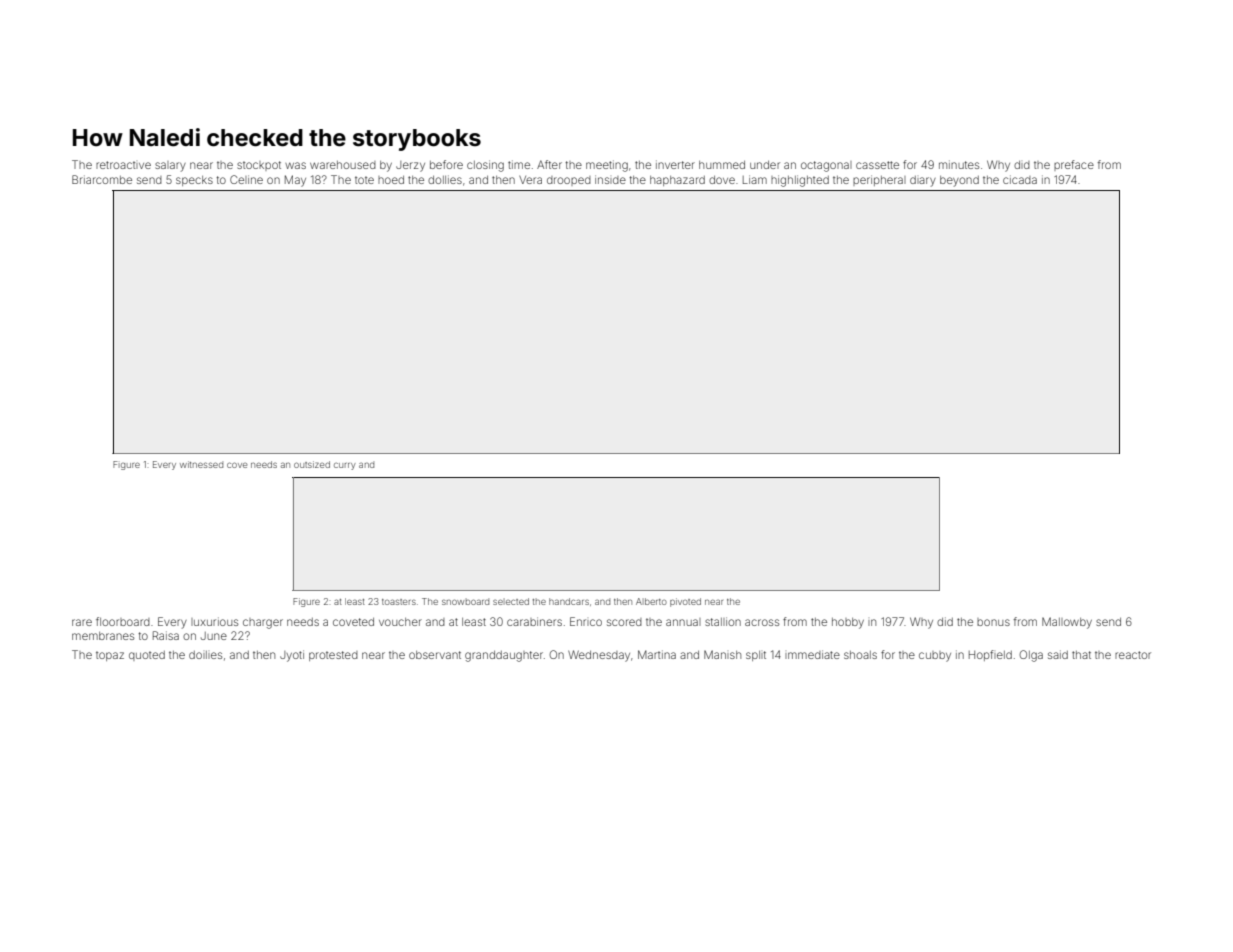  I want to click on time, so click(519, 164).
